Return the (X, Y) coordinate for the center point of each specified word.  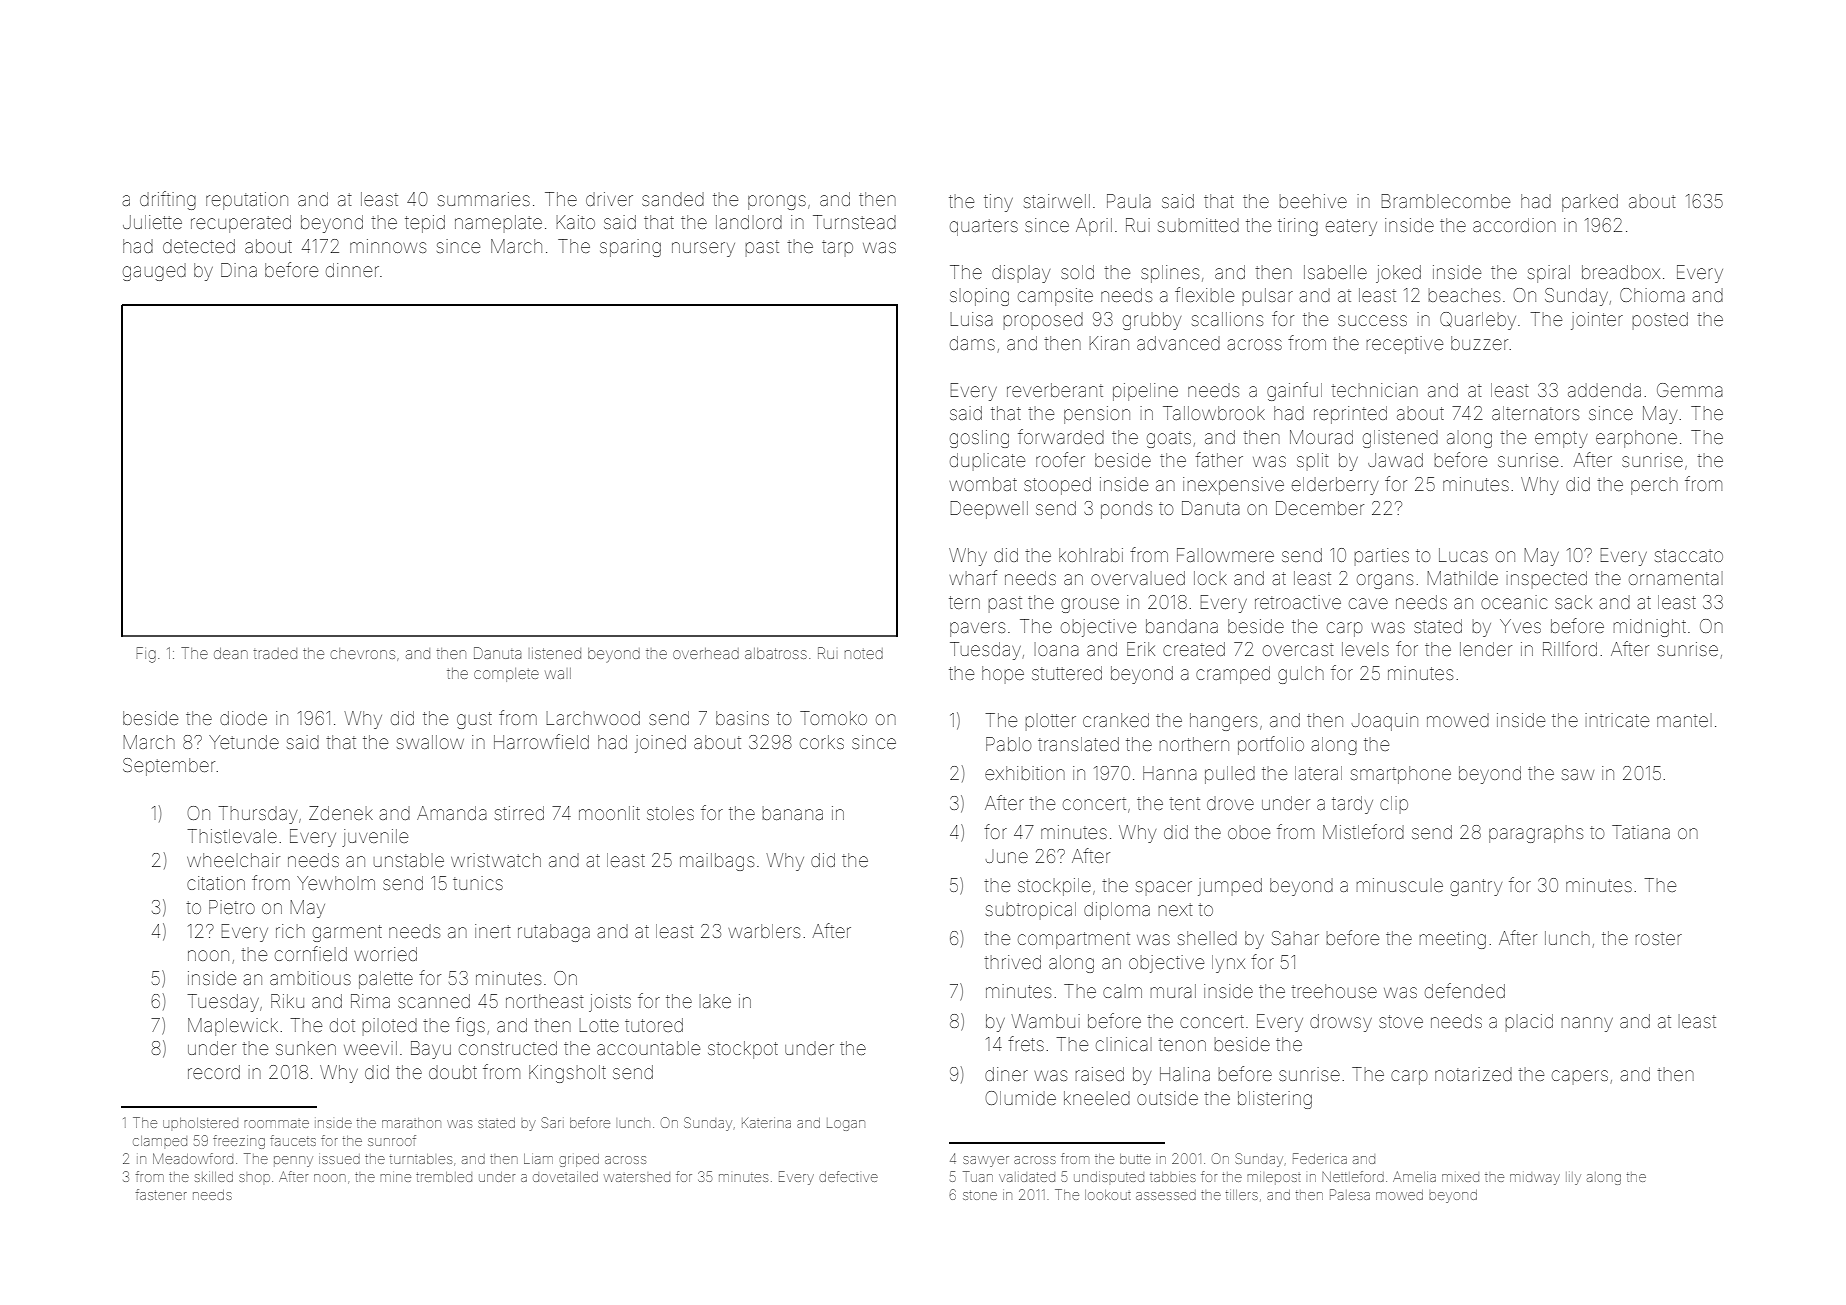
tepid (425, 224)
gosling (979, 439)
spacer (1164, 888)
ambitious (310, 978)
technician (1374, 390)
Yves (1520, 626)
